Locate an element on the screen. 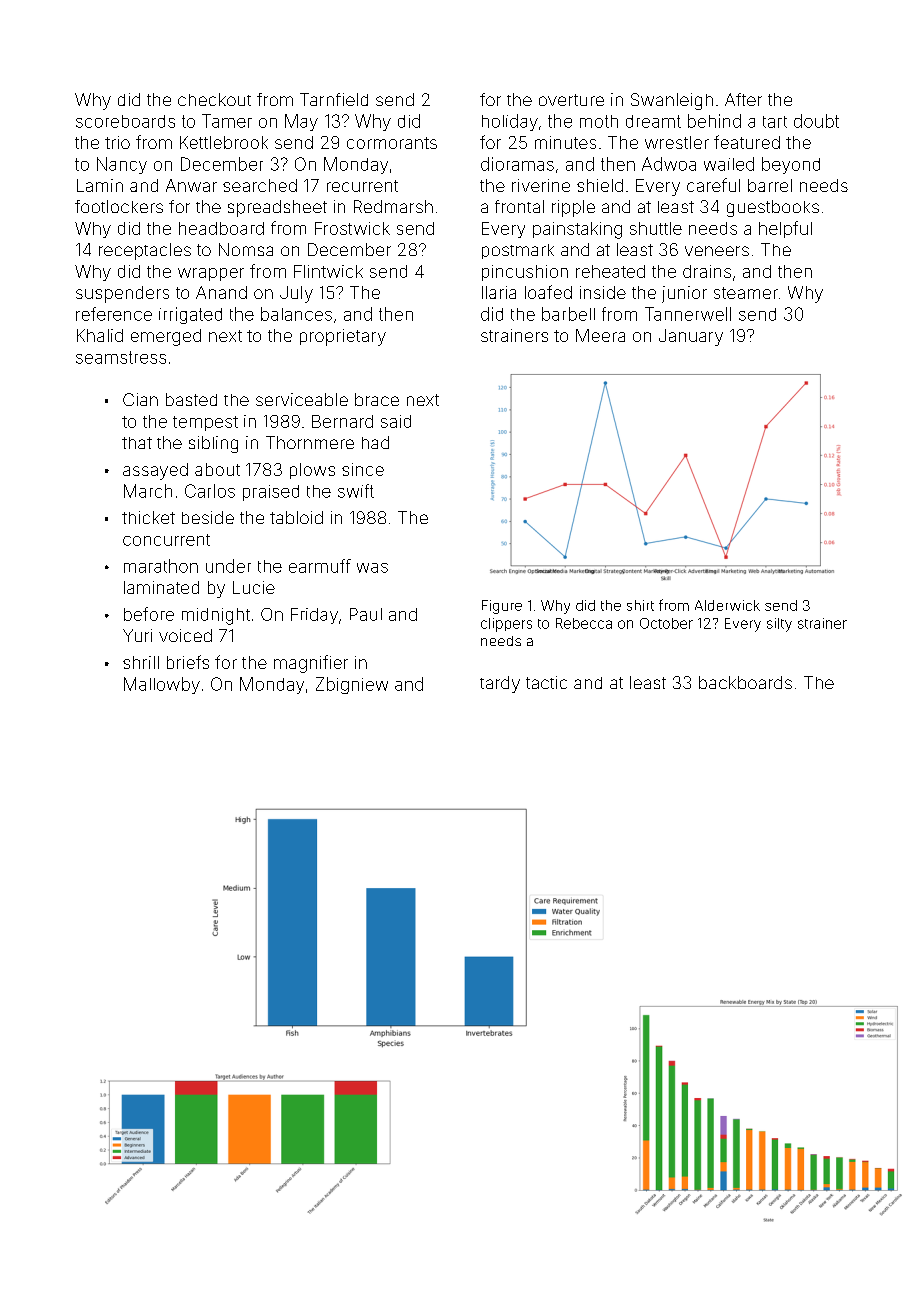 The image size is (924, 1308). said is located at coordinates (396, 421).
